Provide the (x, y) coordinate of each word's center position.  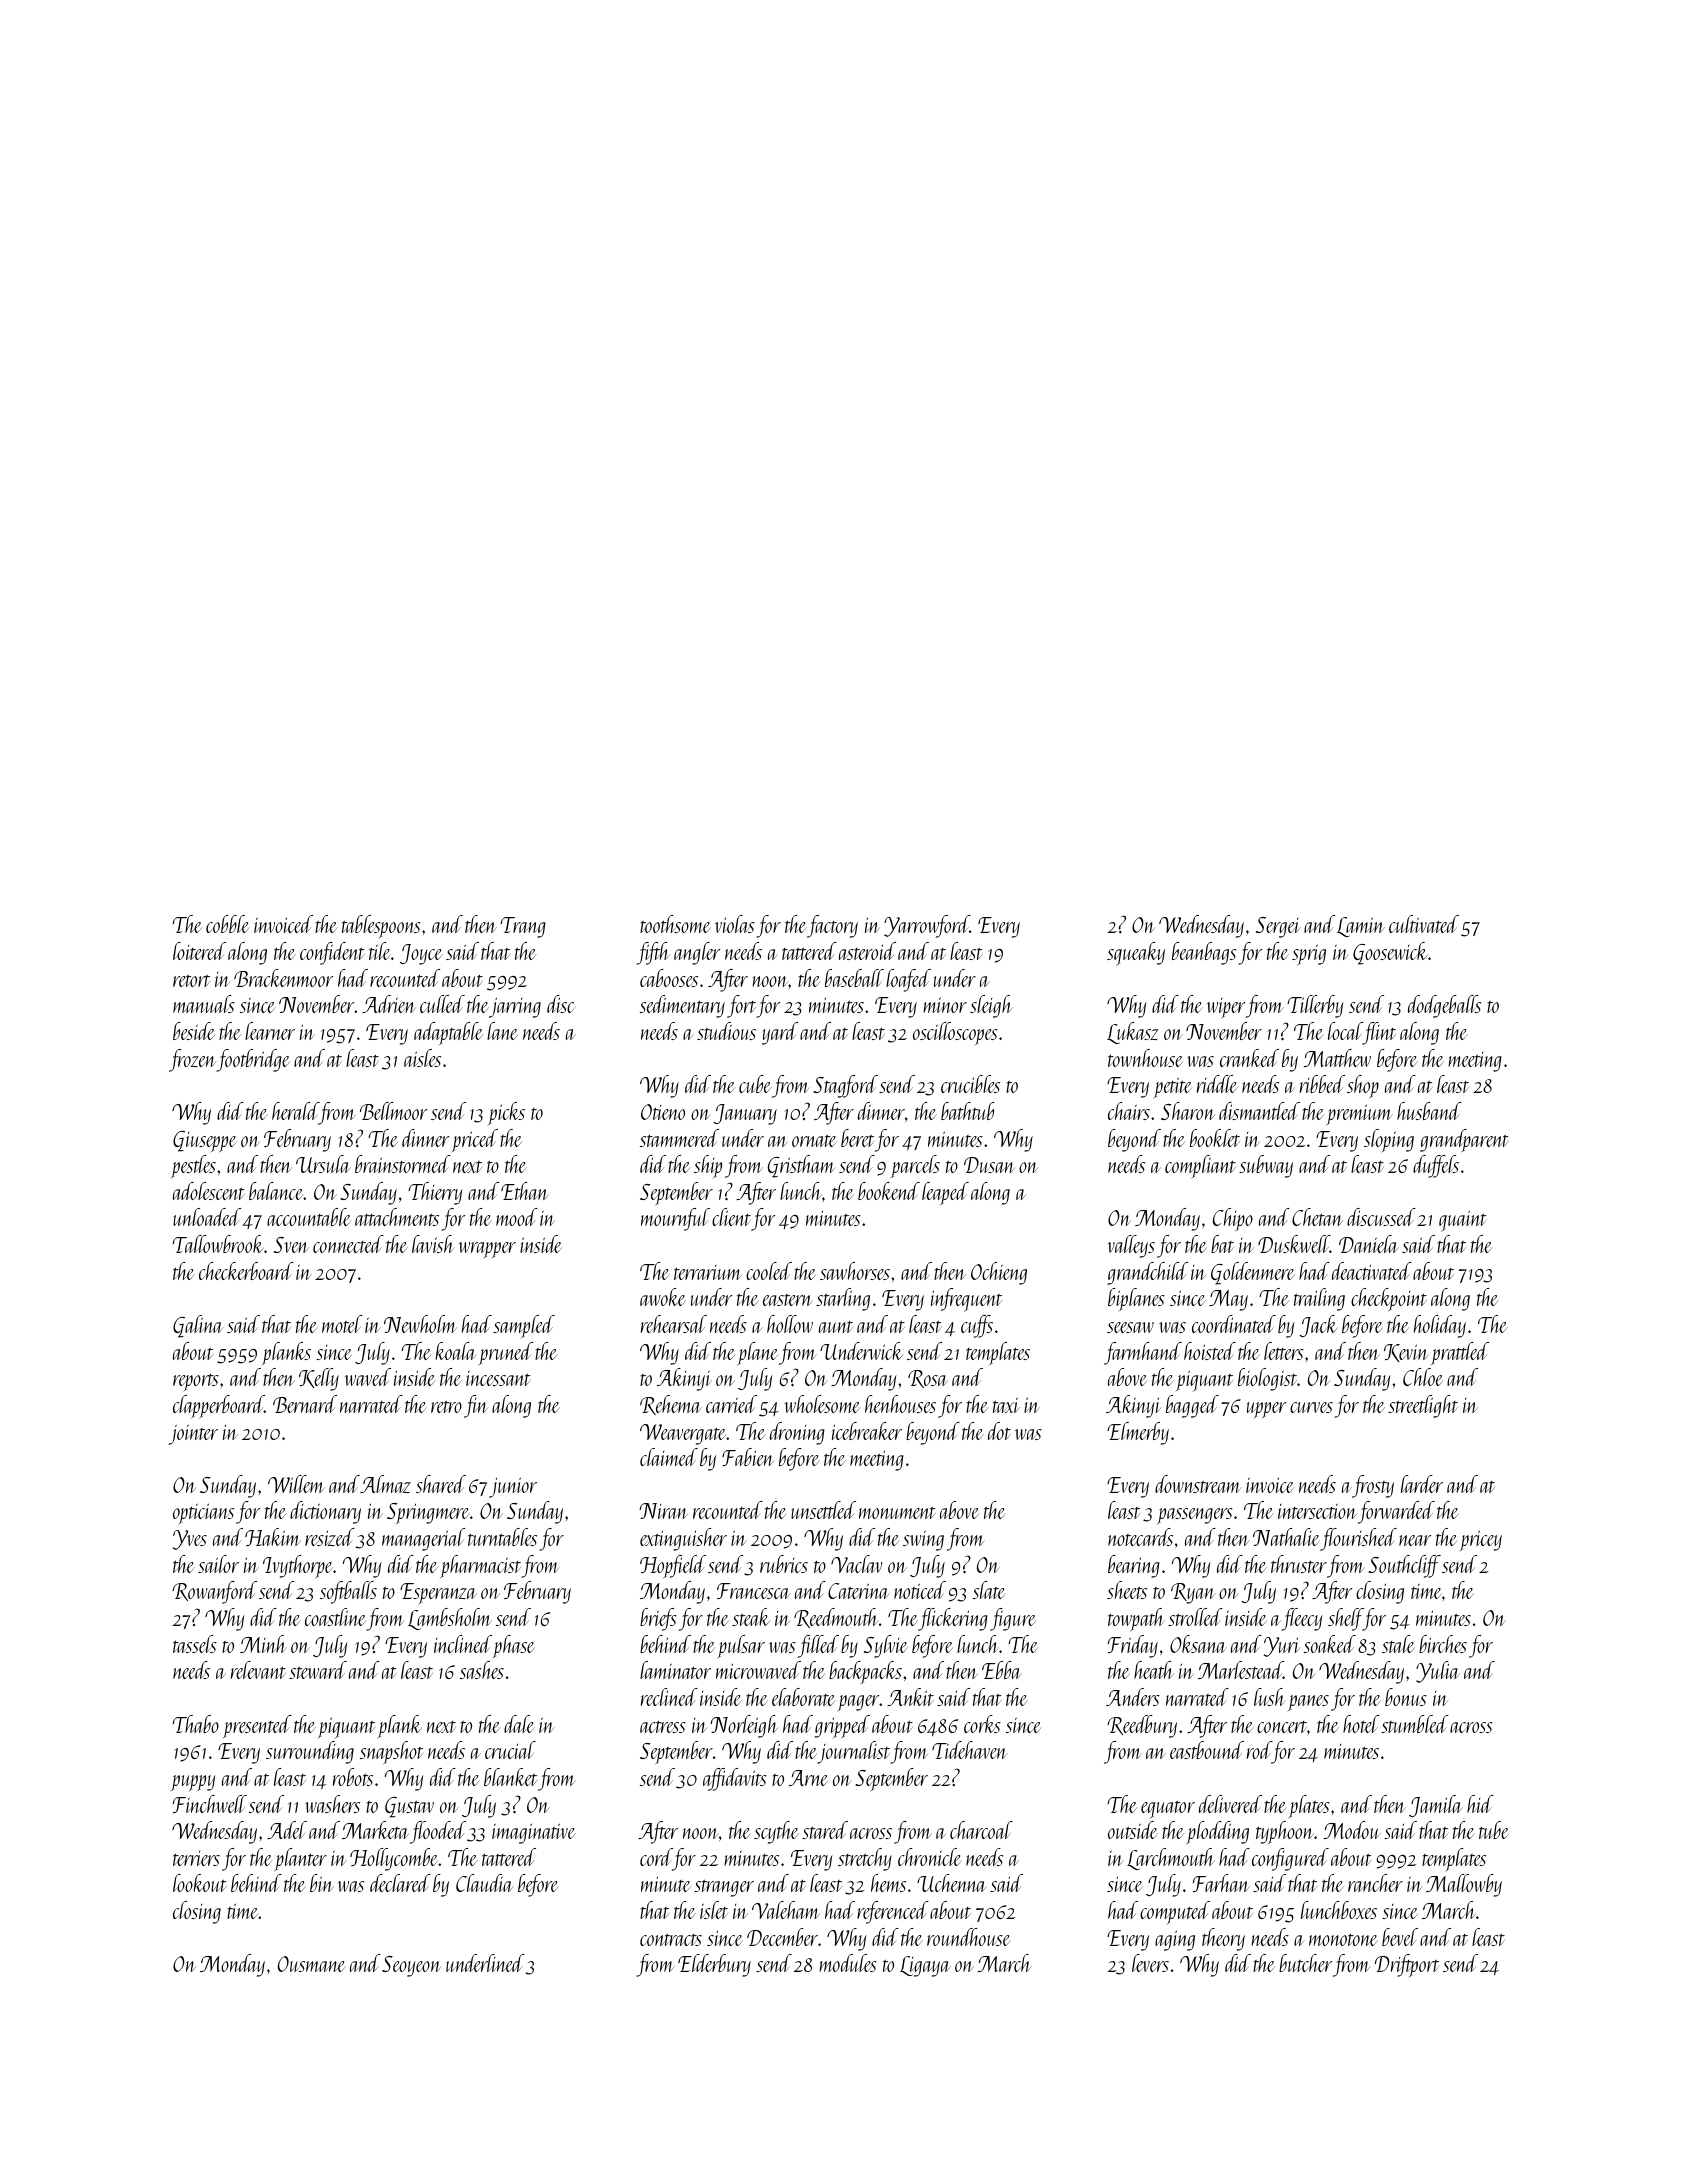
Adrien (389, 1004)
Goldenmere (1253, 1273)
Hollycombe (394, 1859)
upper (1266, 1410)
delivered (1230, 1804)
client (731, 1217)
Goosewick (1390, 953)
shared (441, 1484)
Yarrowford (927, 926)
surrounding (310, 1752)
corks (982, 1724)
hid (1480, 1804)
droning (797, 1433)
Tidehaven (970, 1750)
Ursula (323, 1164)
